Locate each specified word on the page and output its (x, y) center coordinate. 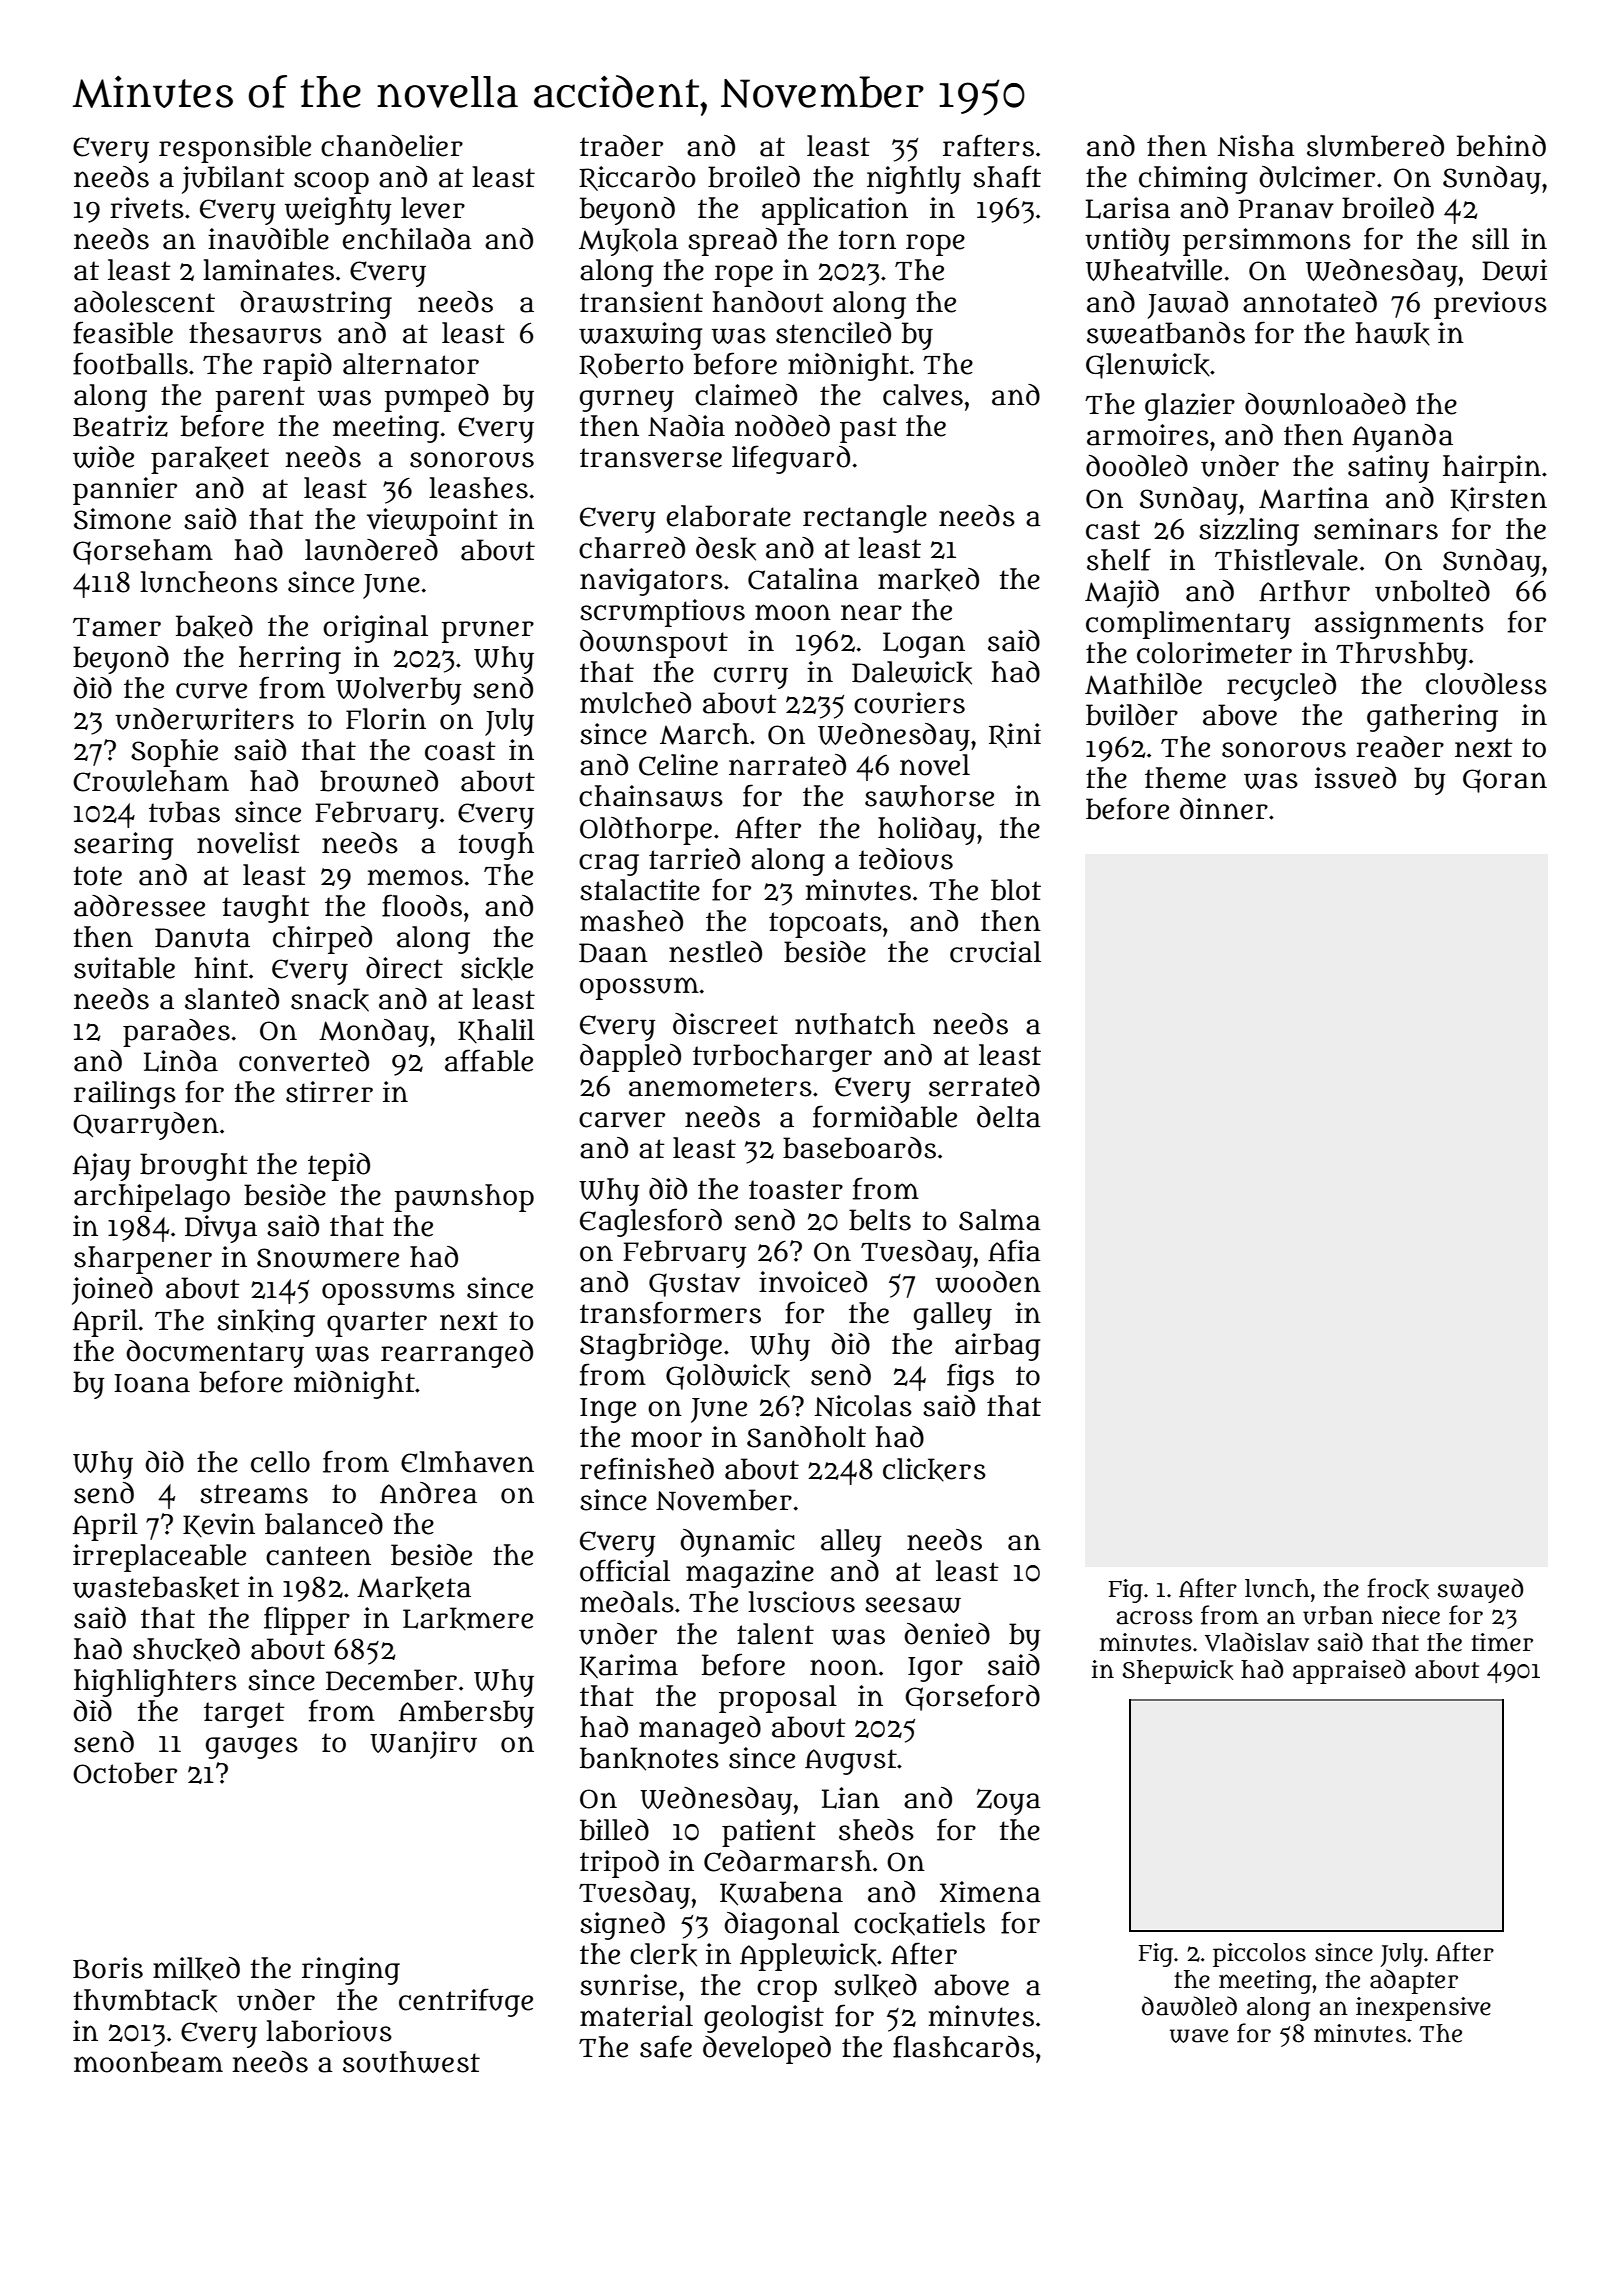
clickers (934, 1470)
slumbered (1375, 146)
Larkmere (468, 1619)
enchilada (407, 239)
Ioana (152, 1383)
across (1154, 1618)
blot (1016, 890)
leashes (478, 488)
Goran (1505, 781)
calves (923, 395)
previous (1490, 305)
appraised (1349, 1671)
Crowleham (151, 781)
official (625, 1570)
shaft (1007, 176)
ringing (351, 1971)
